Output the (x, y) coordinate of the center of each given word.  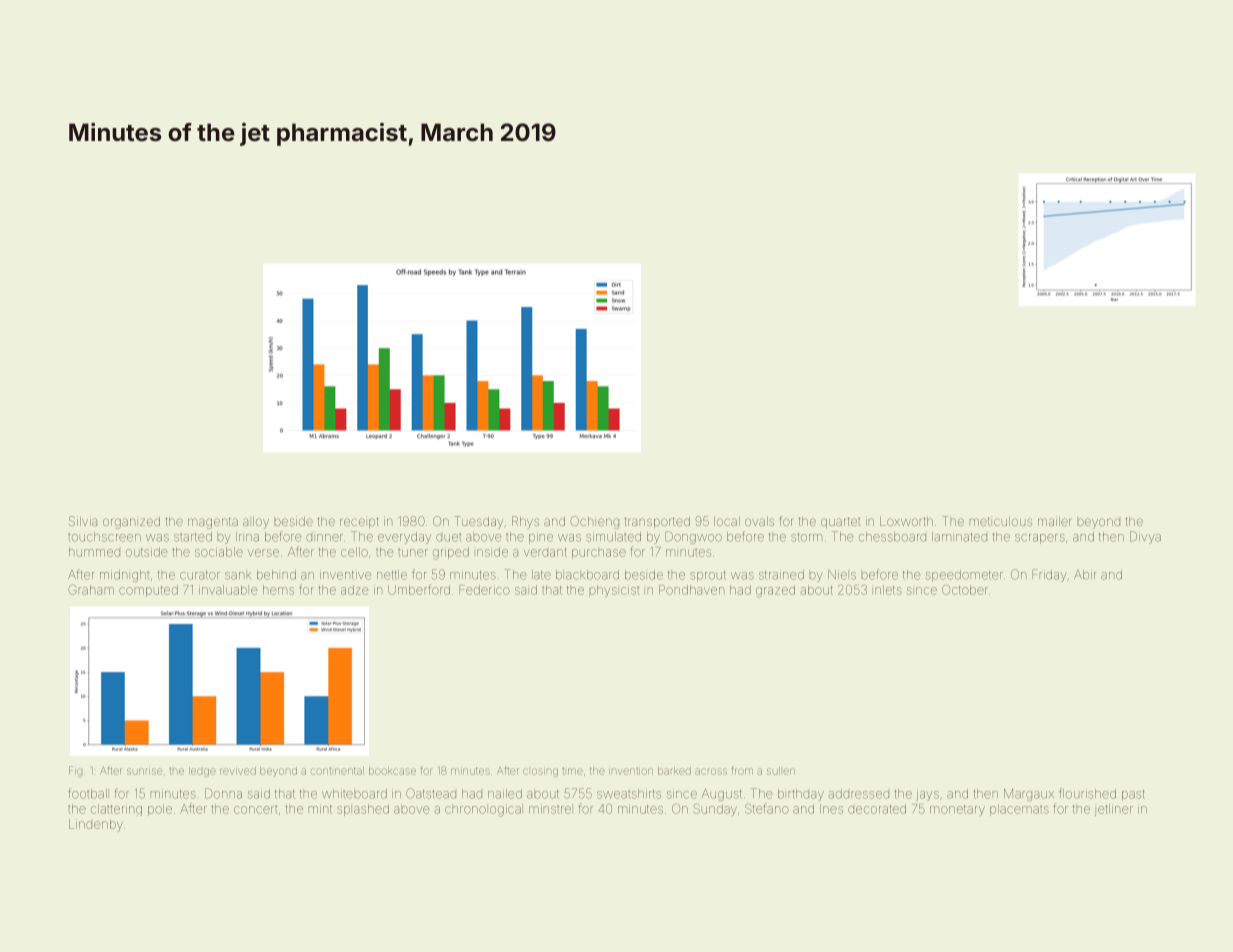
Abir (1085, 575)
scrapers (1040, 539)
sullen (781, 771)
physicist (614, 591)
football (87, 793)
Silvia (83, 521)
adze (354, 590)
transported (657, 522)
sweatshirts (629, 794)
